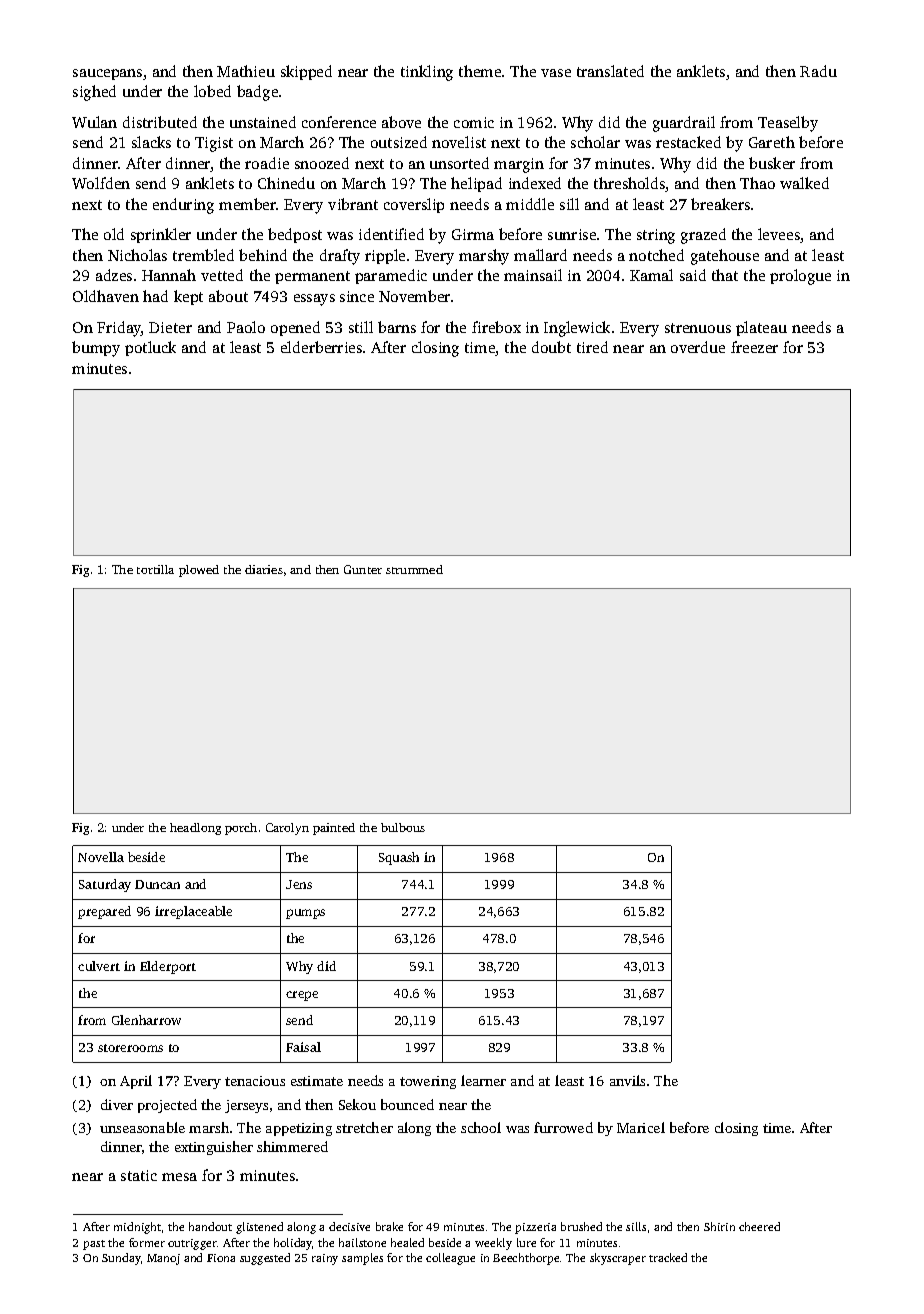  What do you see at coordinates (414, 569) in the document?
I see `strummed` at bounding box center [414, 569].
